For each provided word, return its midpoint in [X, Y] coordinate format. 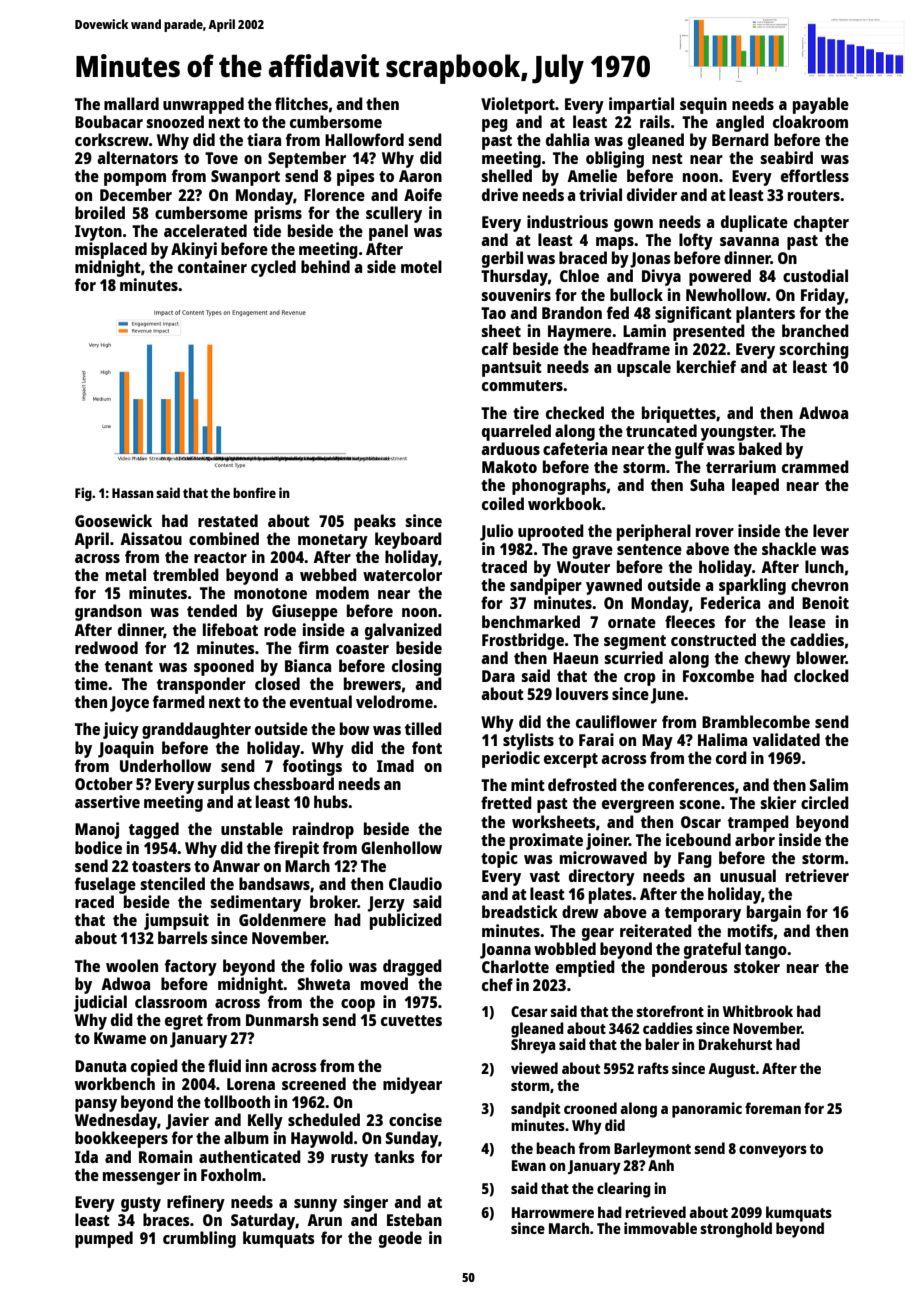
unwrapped [203, 105]
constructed [713, 639]
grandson [108, 612]
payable [821, 105]
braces [166, 1219]
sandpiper [546, 586]
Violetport [518, 105]
